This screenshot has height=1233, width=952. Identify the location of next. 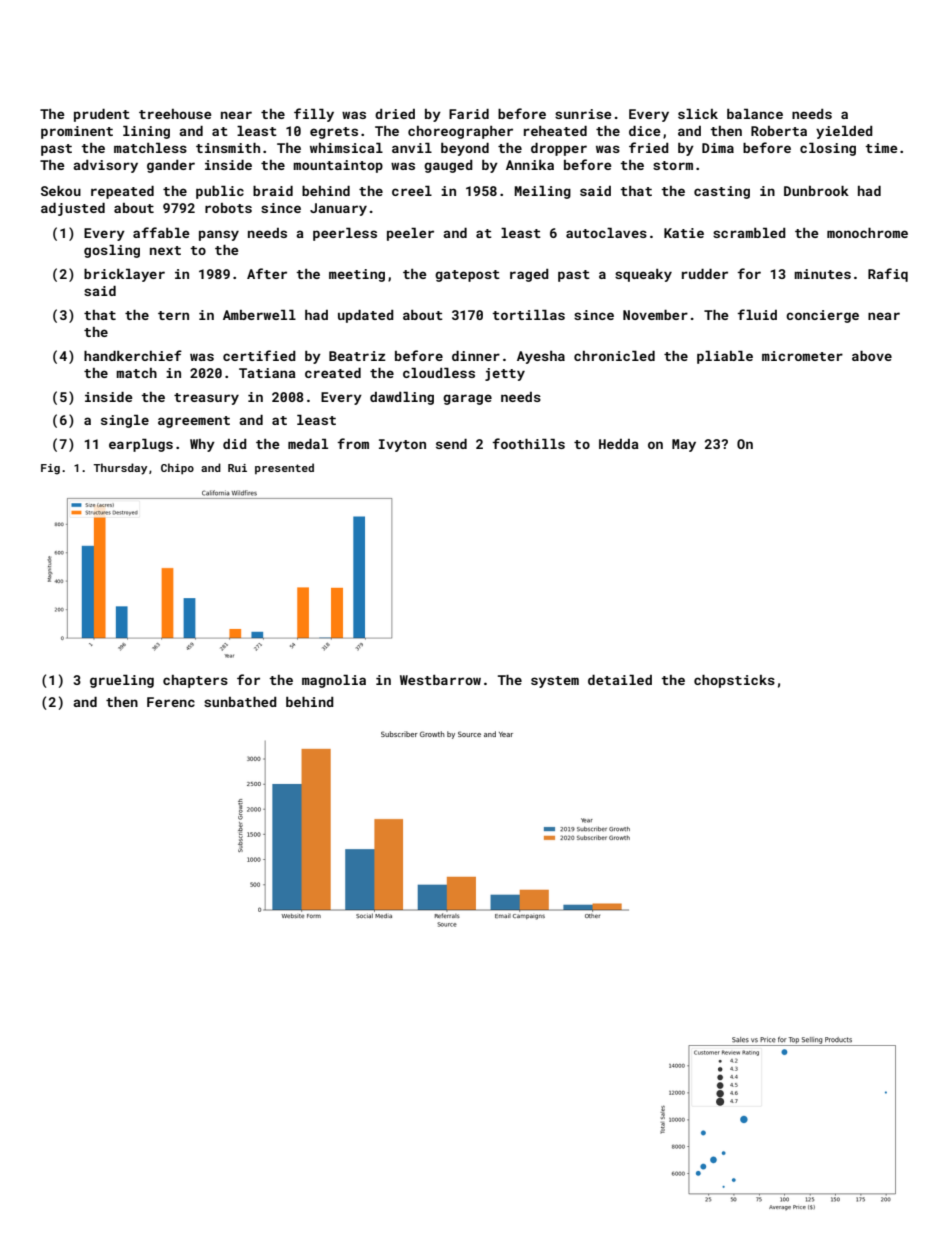
(165, 250).
